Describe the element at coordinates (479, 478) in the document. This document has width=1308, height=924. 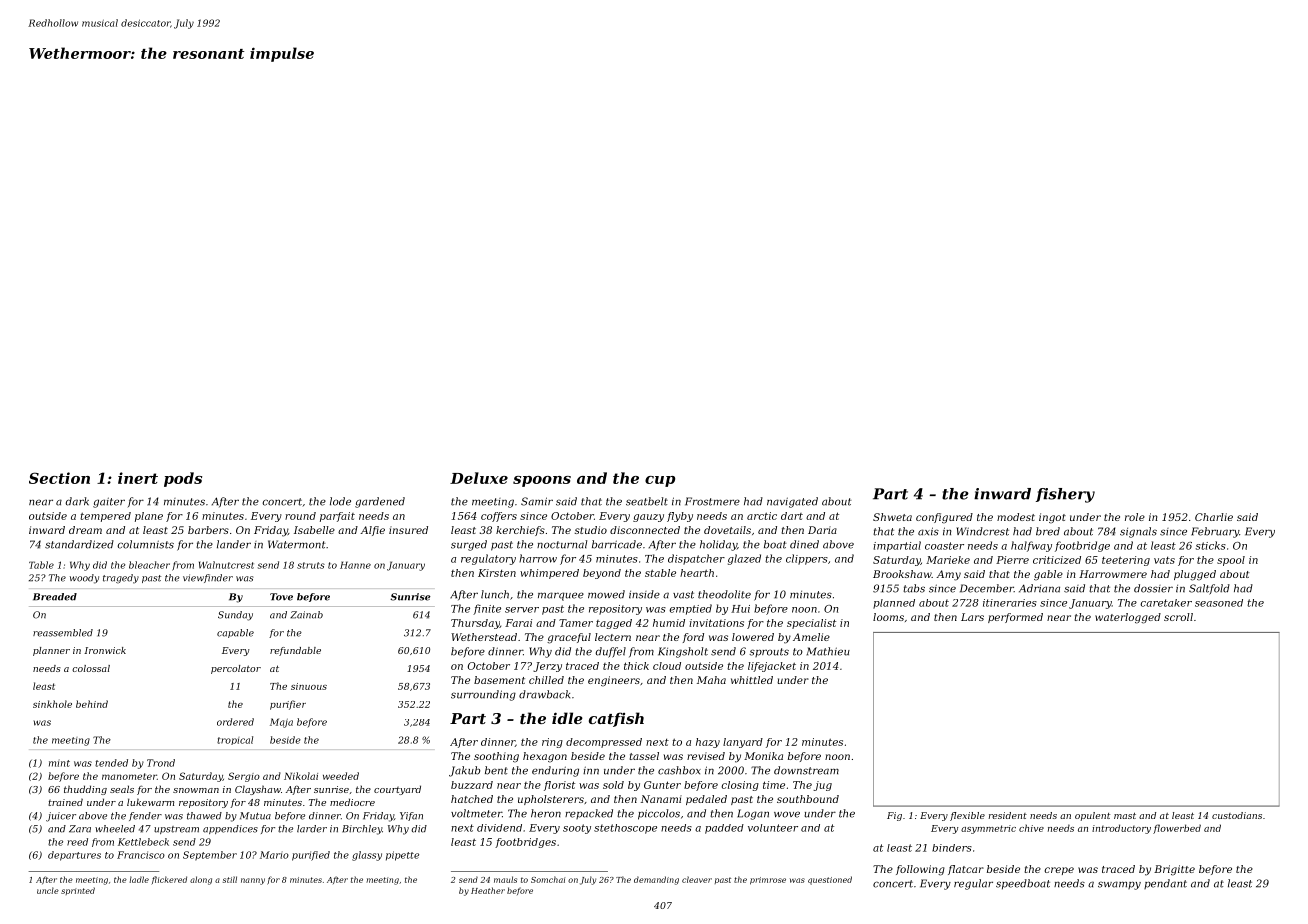
I see `Deluxe` at that location.
